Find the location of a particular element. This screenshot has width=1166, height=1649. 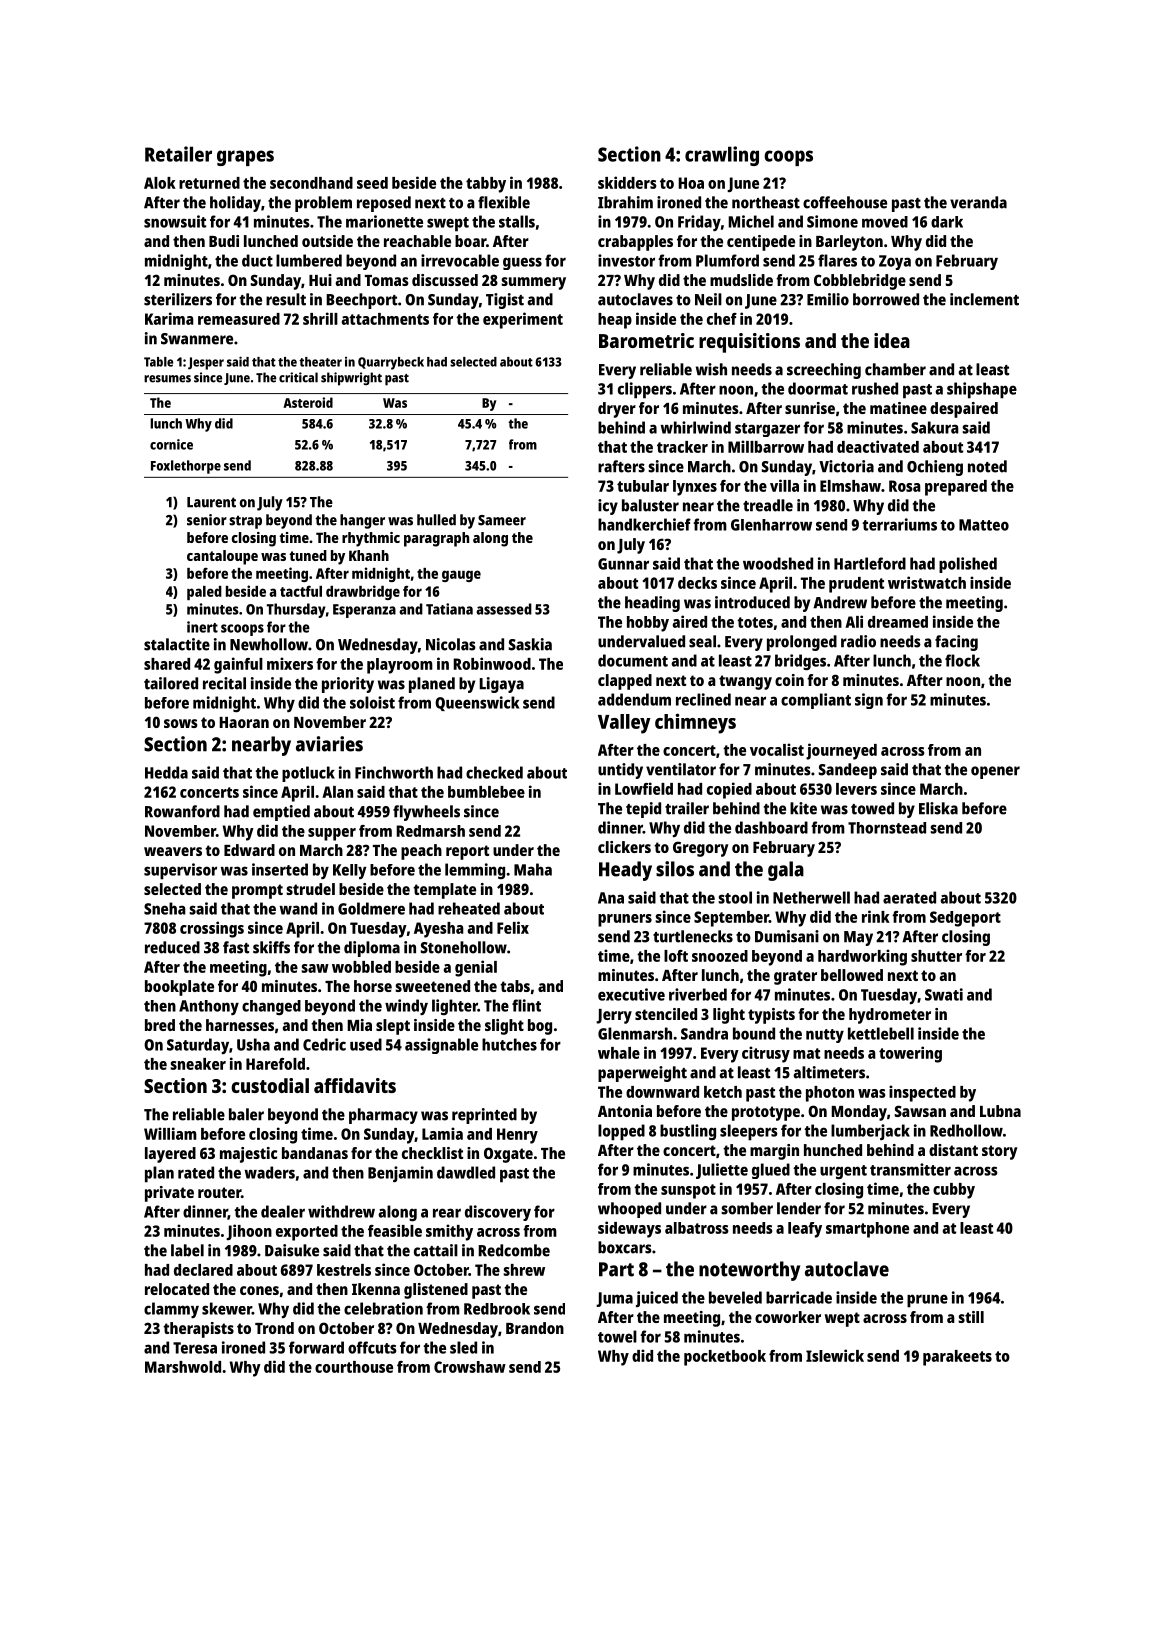

veranda is located at coordinates (978, 202).
